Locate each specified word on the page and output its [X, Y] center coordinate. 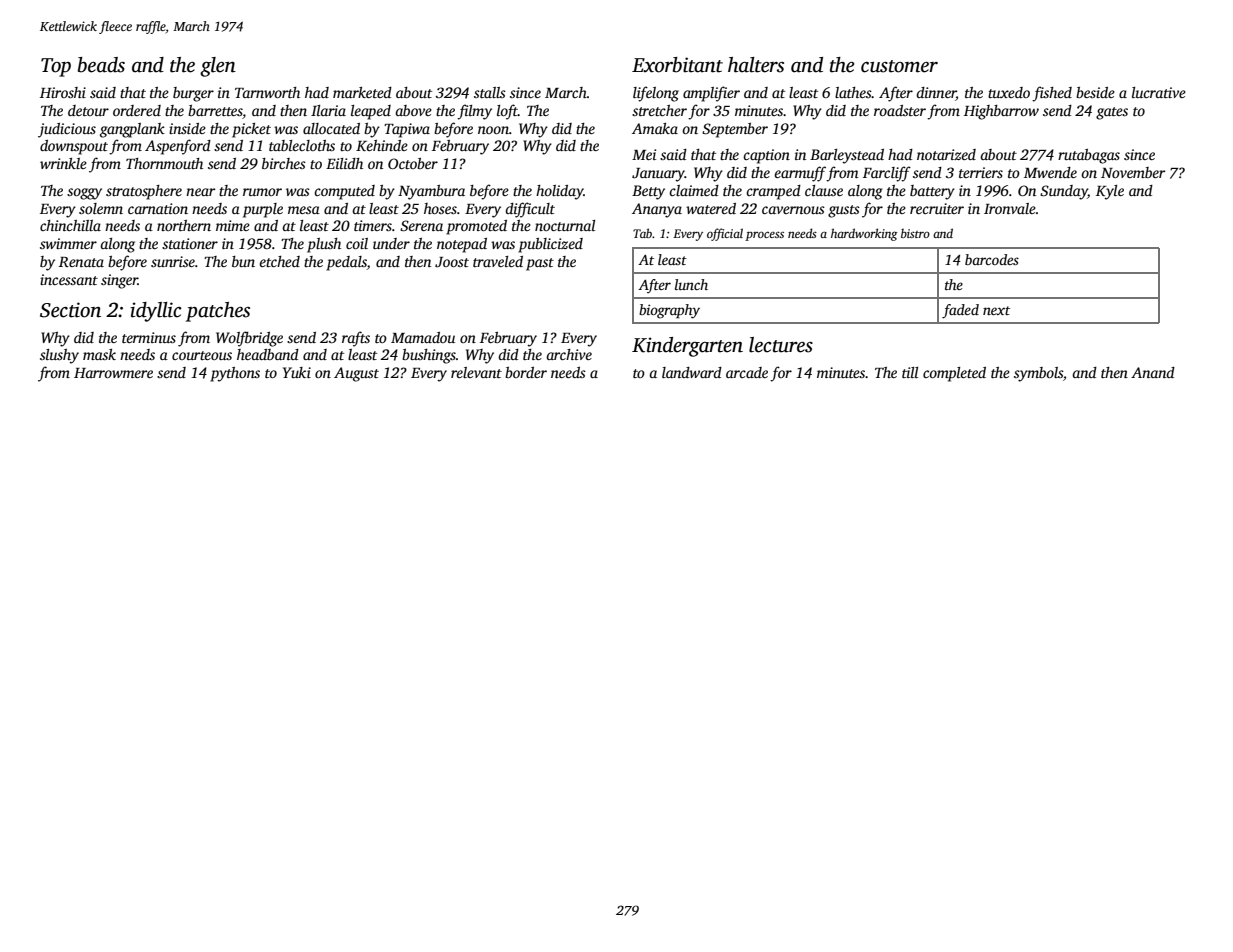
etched [279, 261]
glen [218, 67]
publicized [550, 245]
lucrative [1159, 92]
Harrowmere [113, 373]
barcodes [992, 259]
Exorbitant [677, 65]
